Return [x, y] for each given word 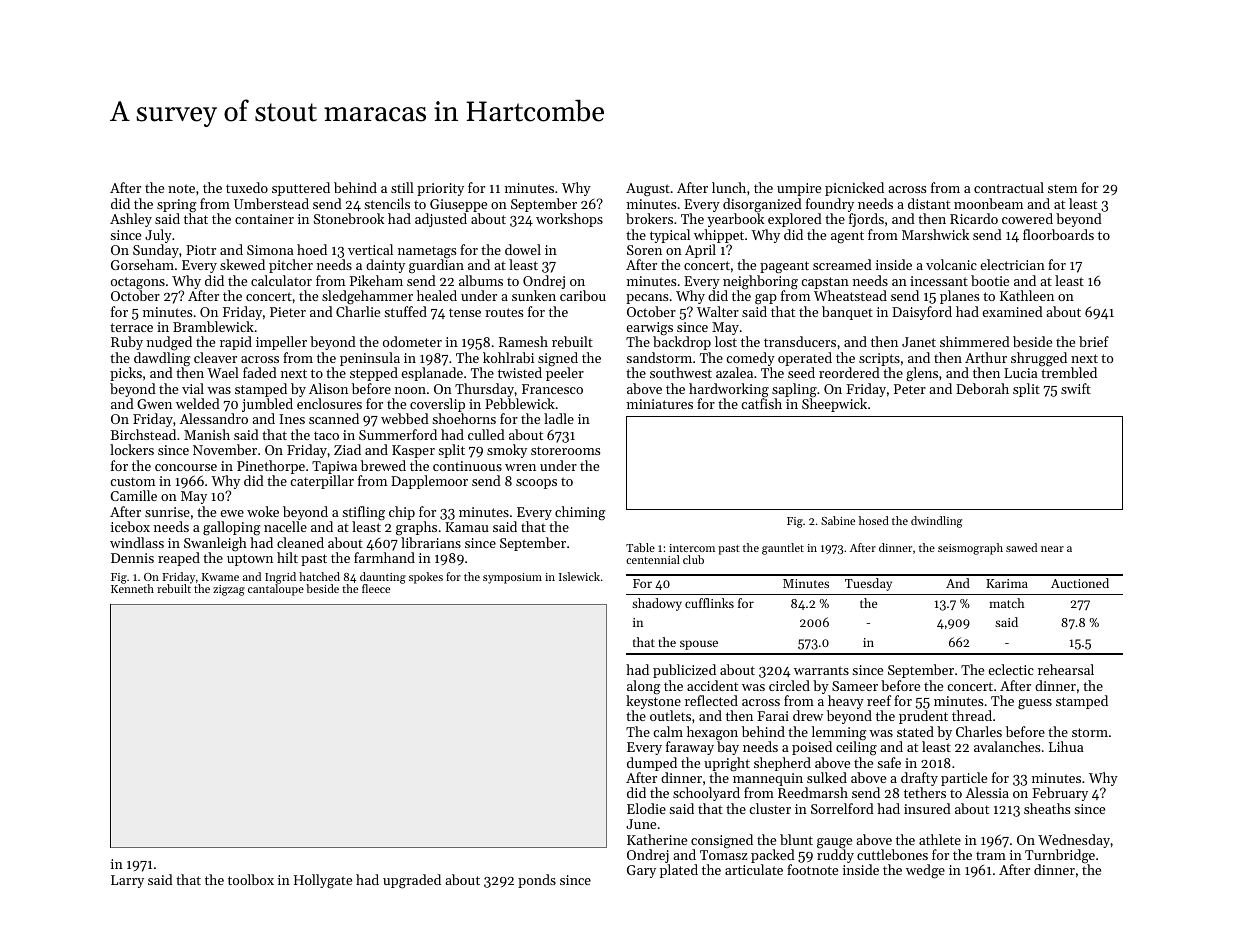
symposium [512, 578]
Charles [979, 731]
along [643, 687]
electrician [1012, 264]
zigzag [229, 590]
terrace [131, 327]
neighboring [760, 282]
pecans [647, 299]
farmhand [384, 557]
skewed [242, 264]
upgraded [412, 881]
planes [959, 297]
